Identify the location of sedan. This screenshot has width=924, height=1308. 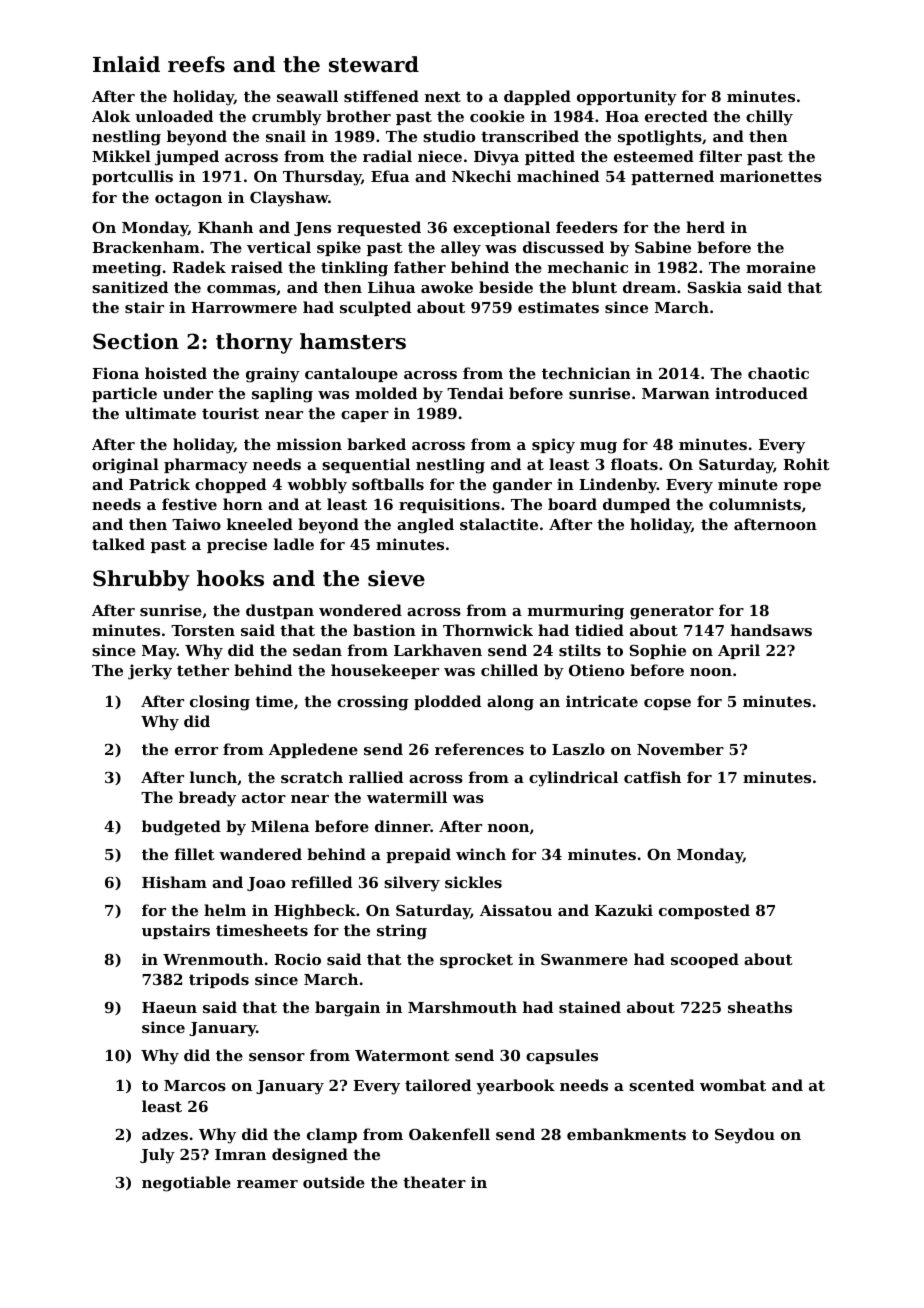
(317, 650).
